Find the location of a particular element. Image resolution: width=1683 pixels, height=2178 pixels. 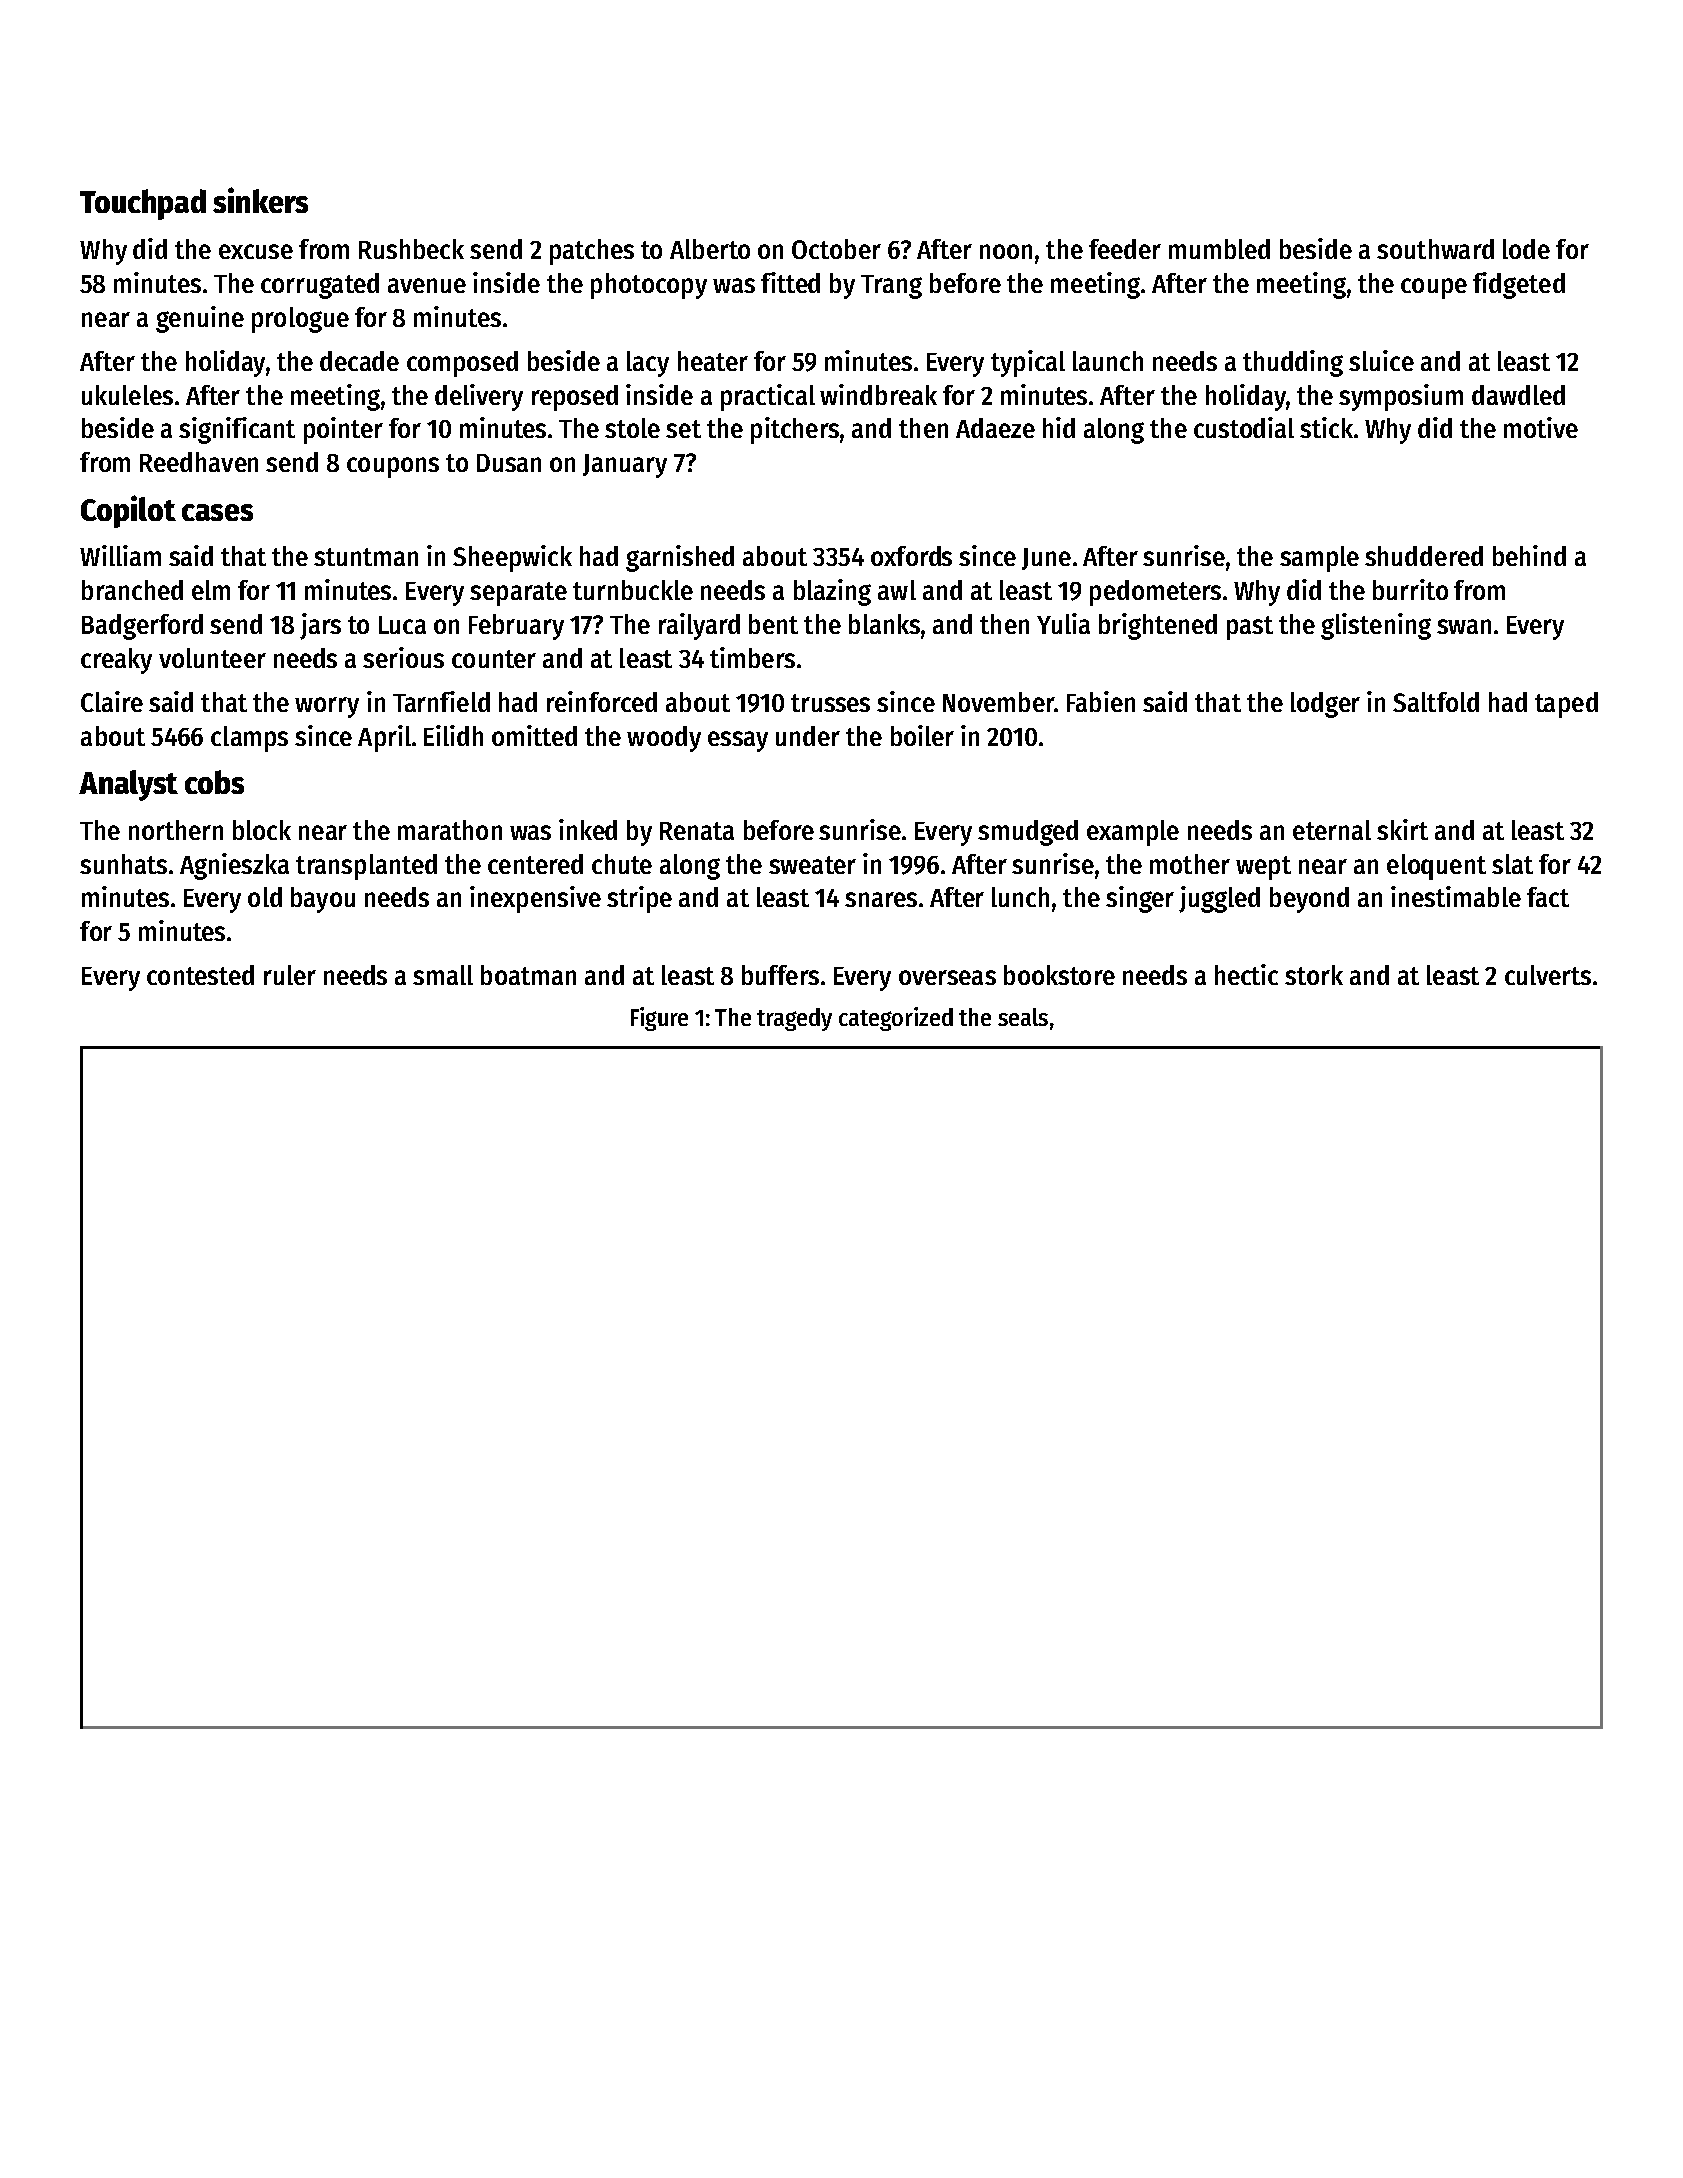

small is located at coordinates (443, 975).
